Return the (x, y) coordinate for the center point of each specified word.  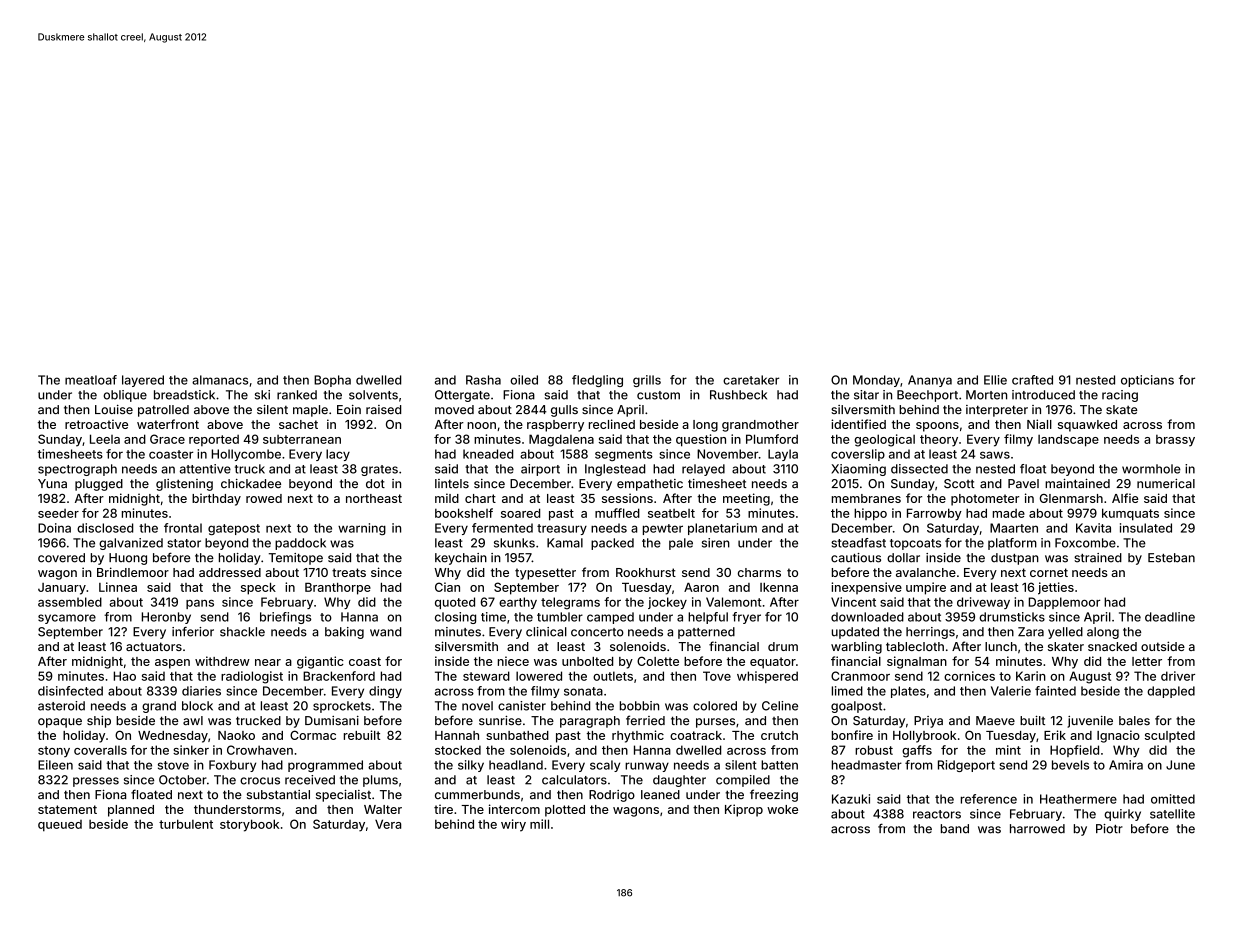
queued (60, 826)
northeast (374, 498)
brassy (1175, 441)
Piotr (1109, 829)
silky (471, 766)
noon (481, 425)
